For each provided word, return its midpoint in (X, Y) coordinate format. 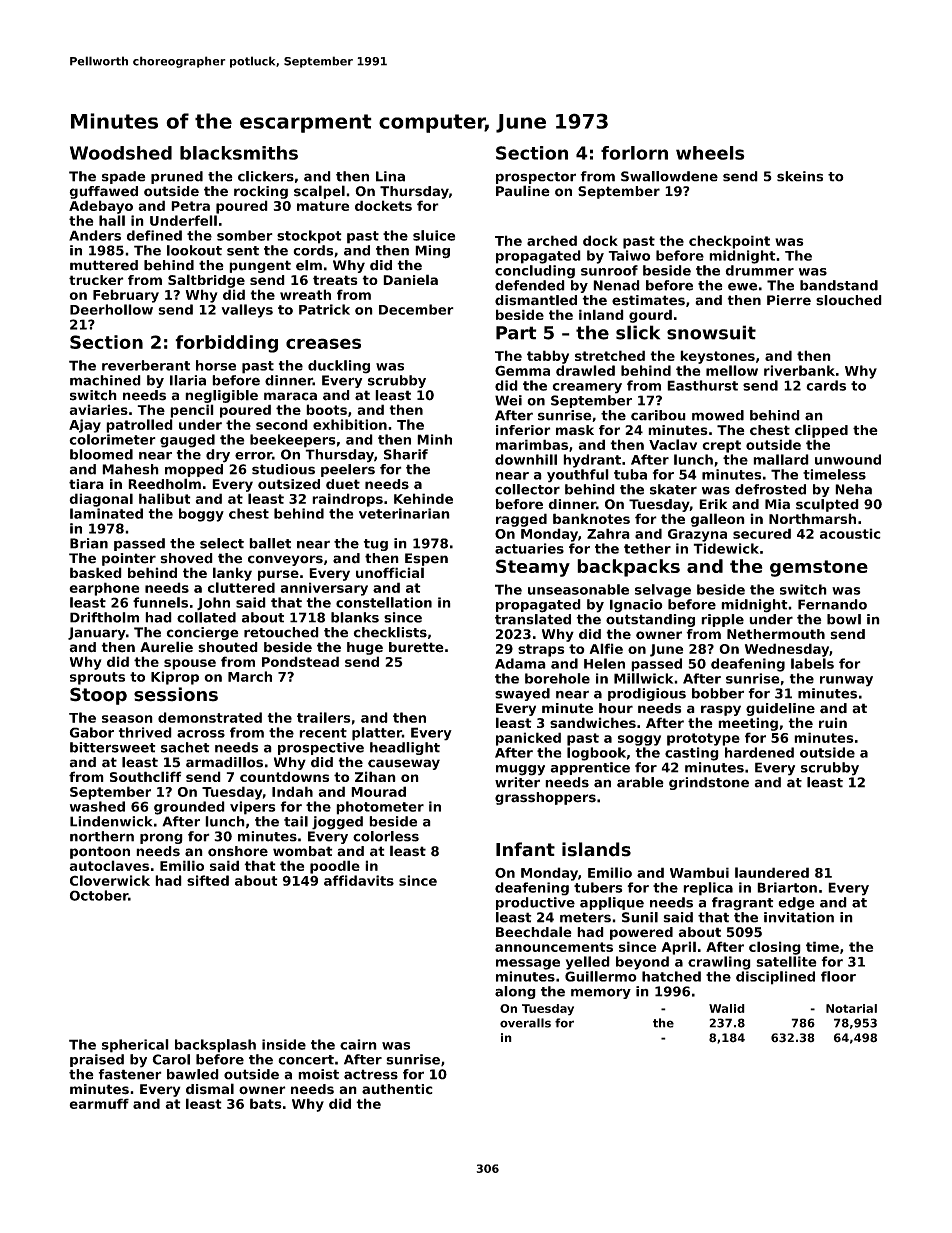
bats (266, 1103)
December (416, 309)
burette (416, 647)
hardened (759, 752)
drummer (759, 270)
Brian (89, 543)
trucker (96, 280)
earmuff (99, 1103)
